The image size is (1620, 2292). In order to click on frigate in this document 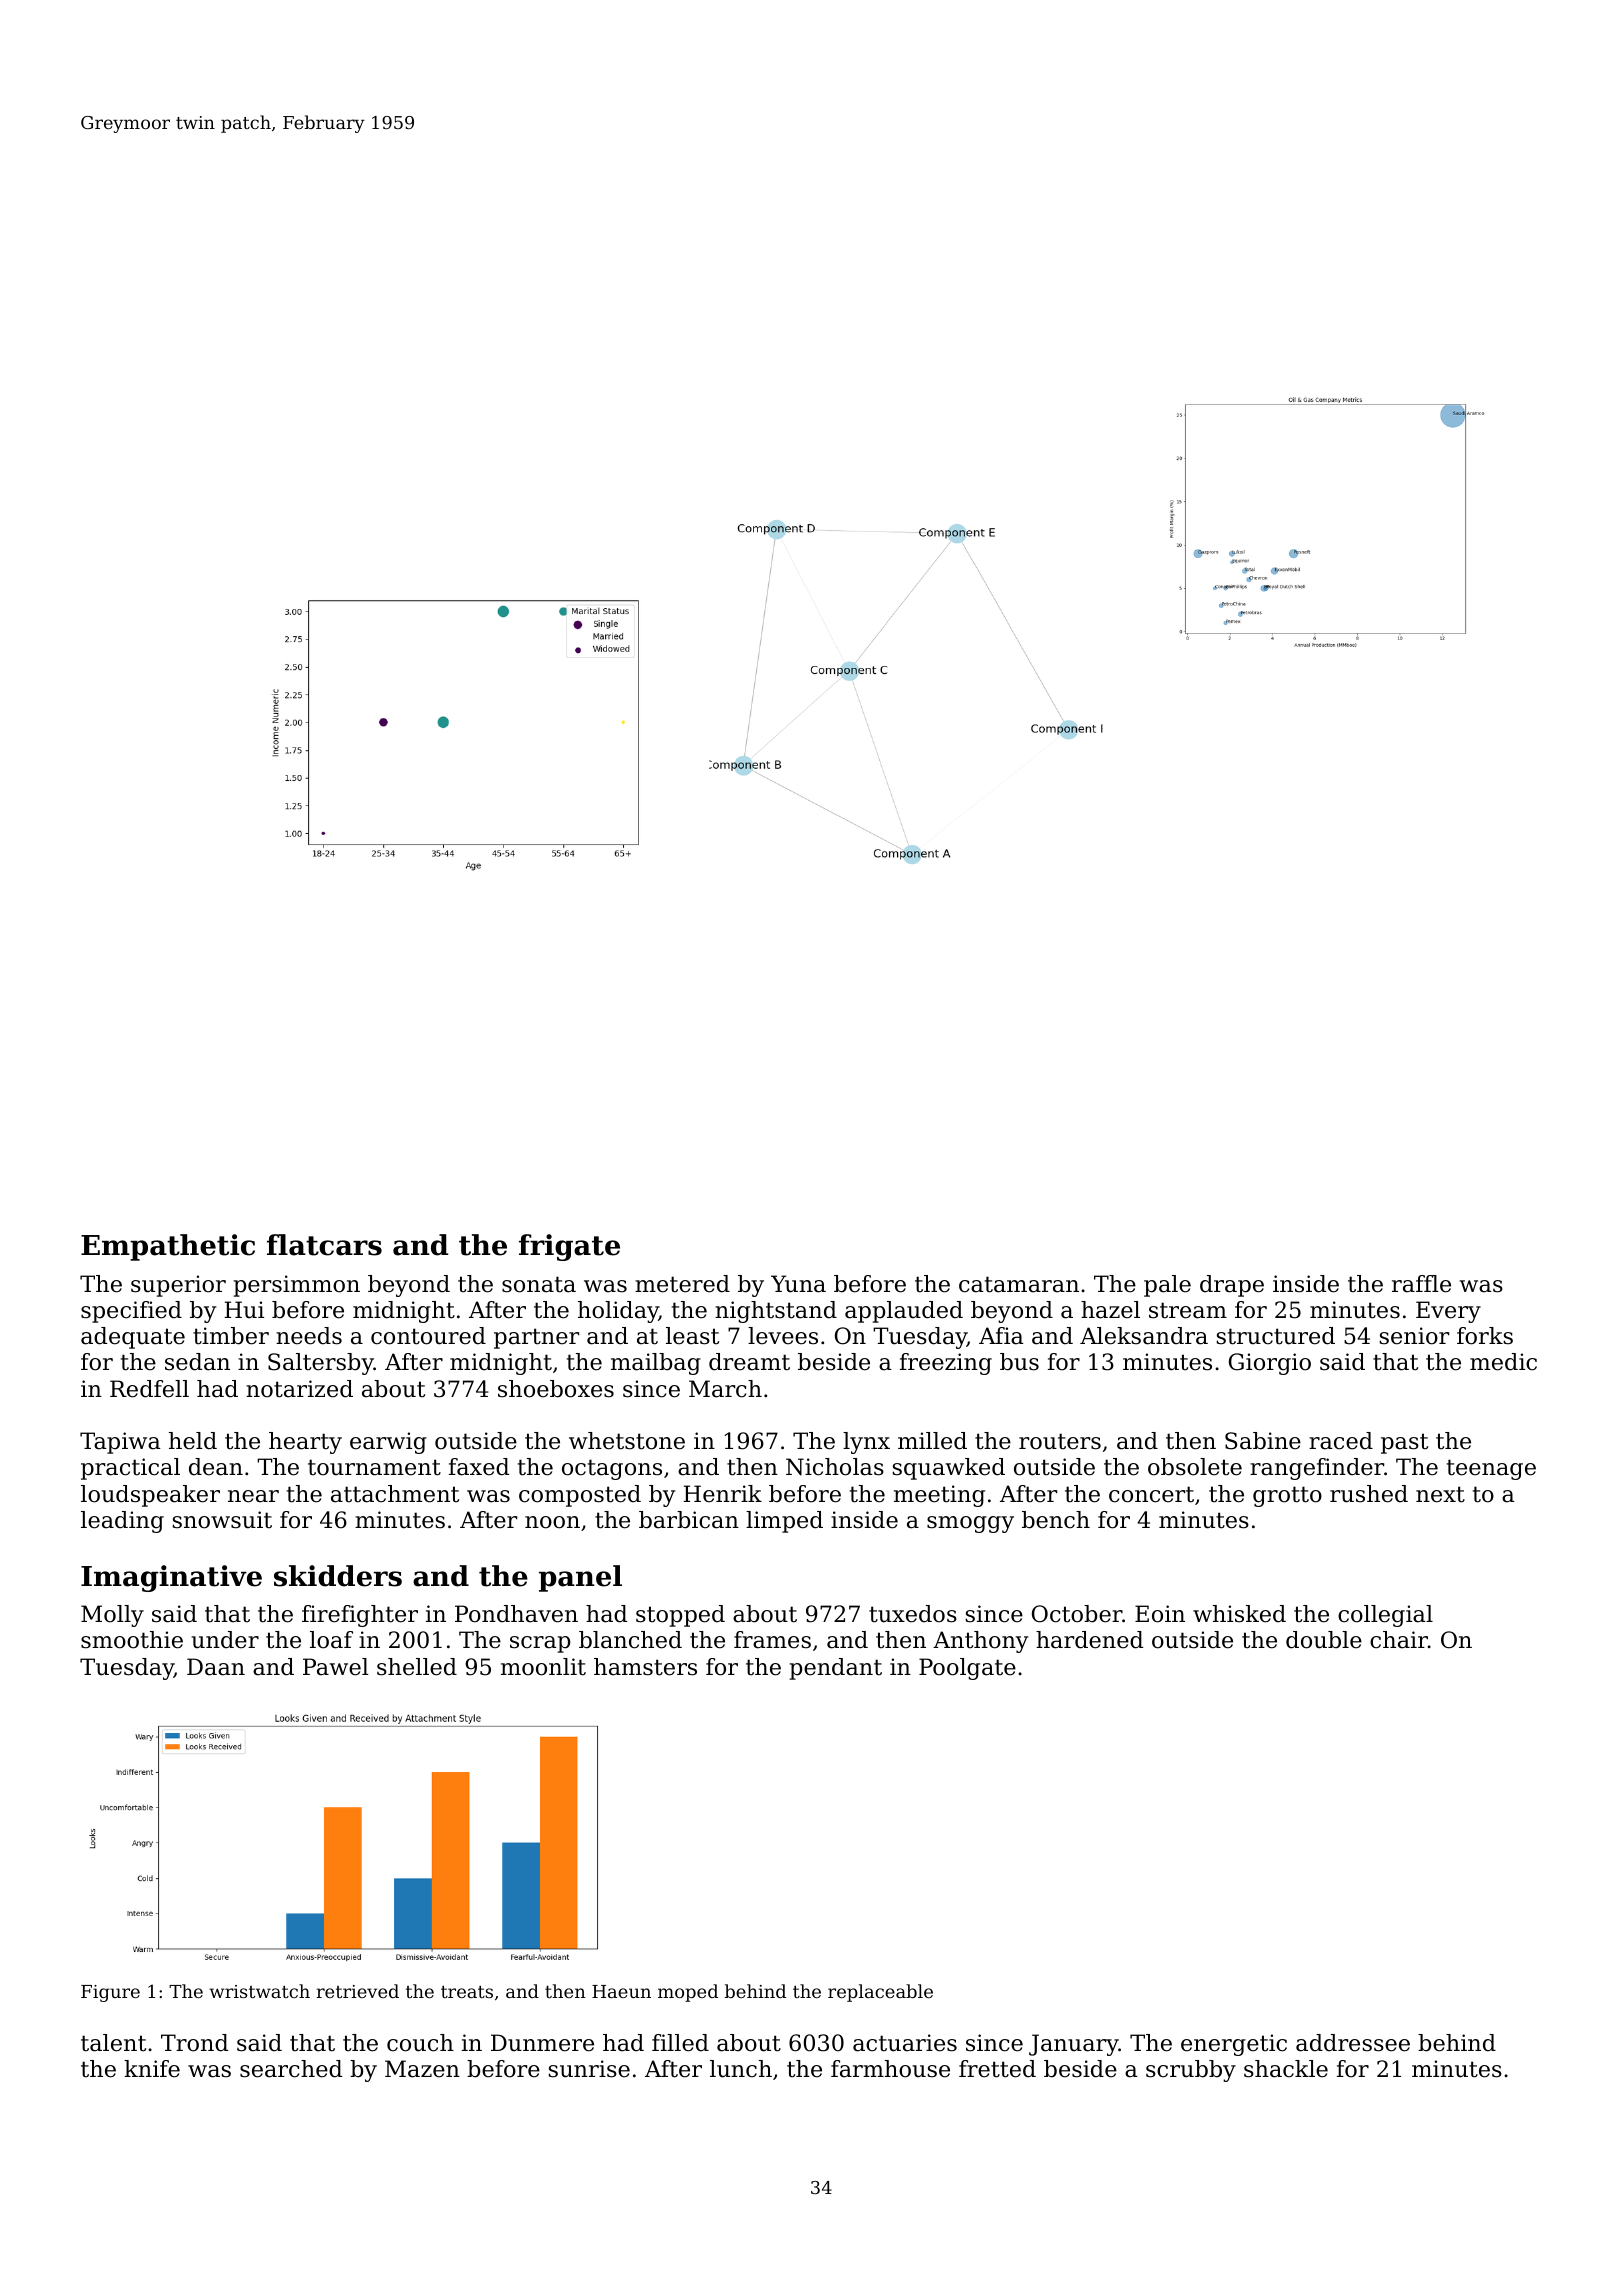, I will do `click(569, 1247)`.
